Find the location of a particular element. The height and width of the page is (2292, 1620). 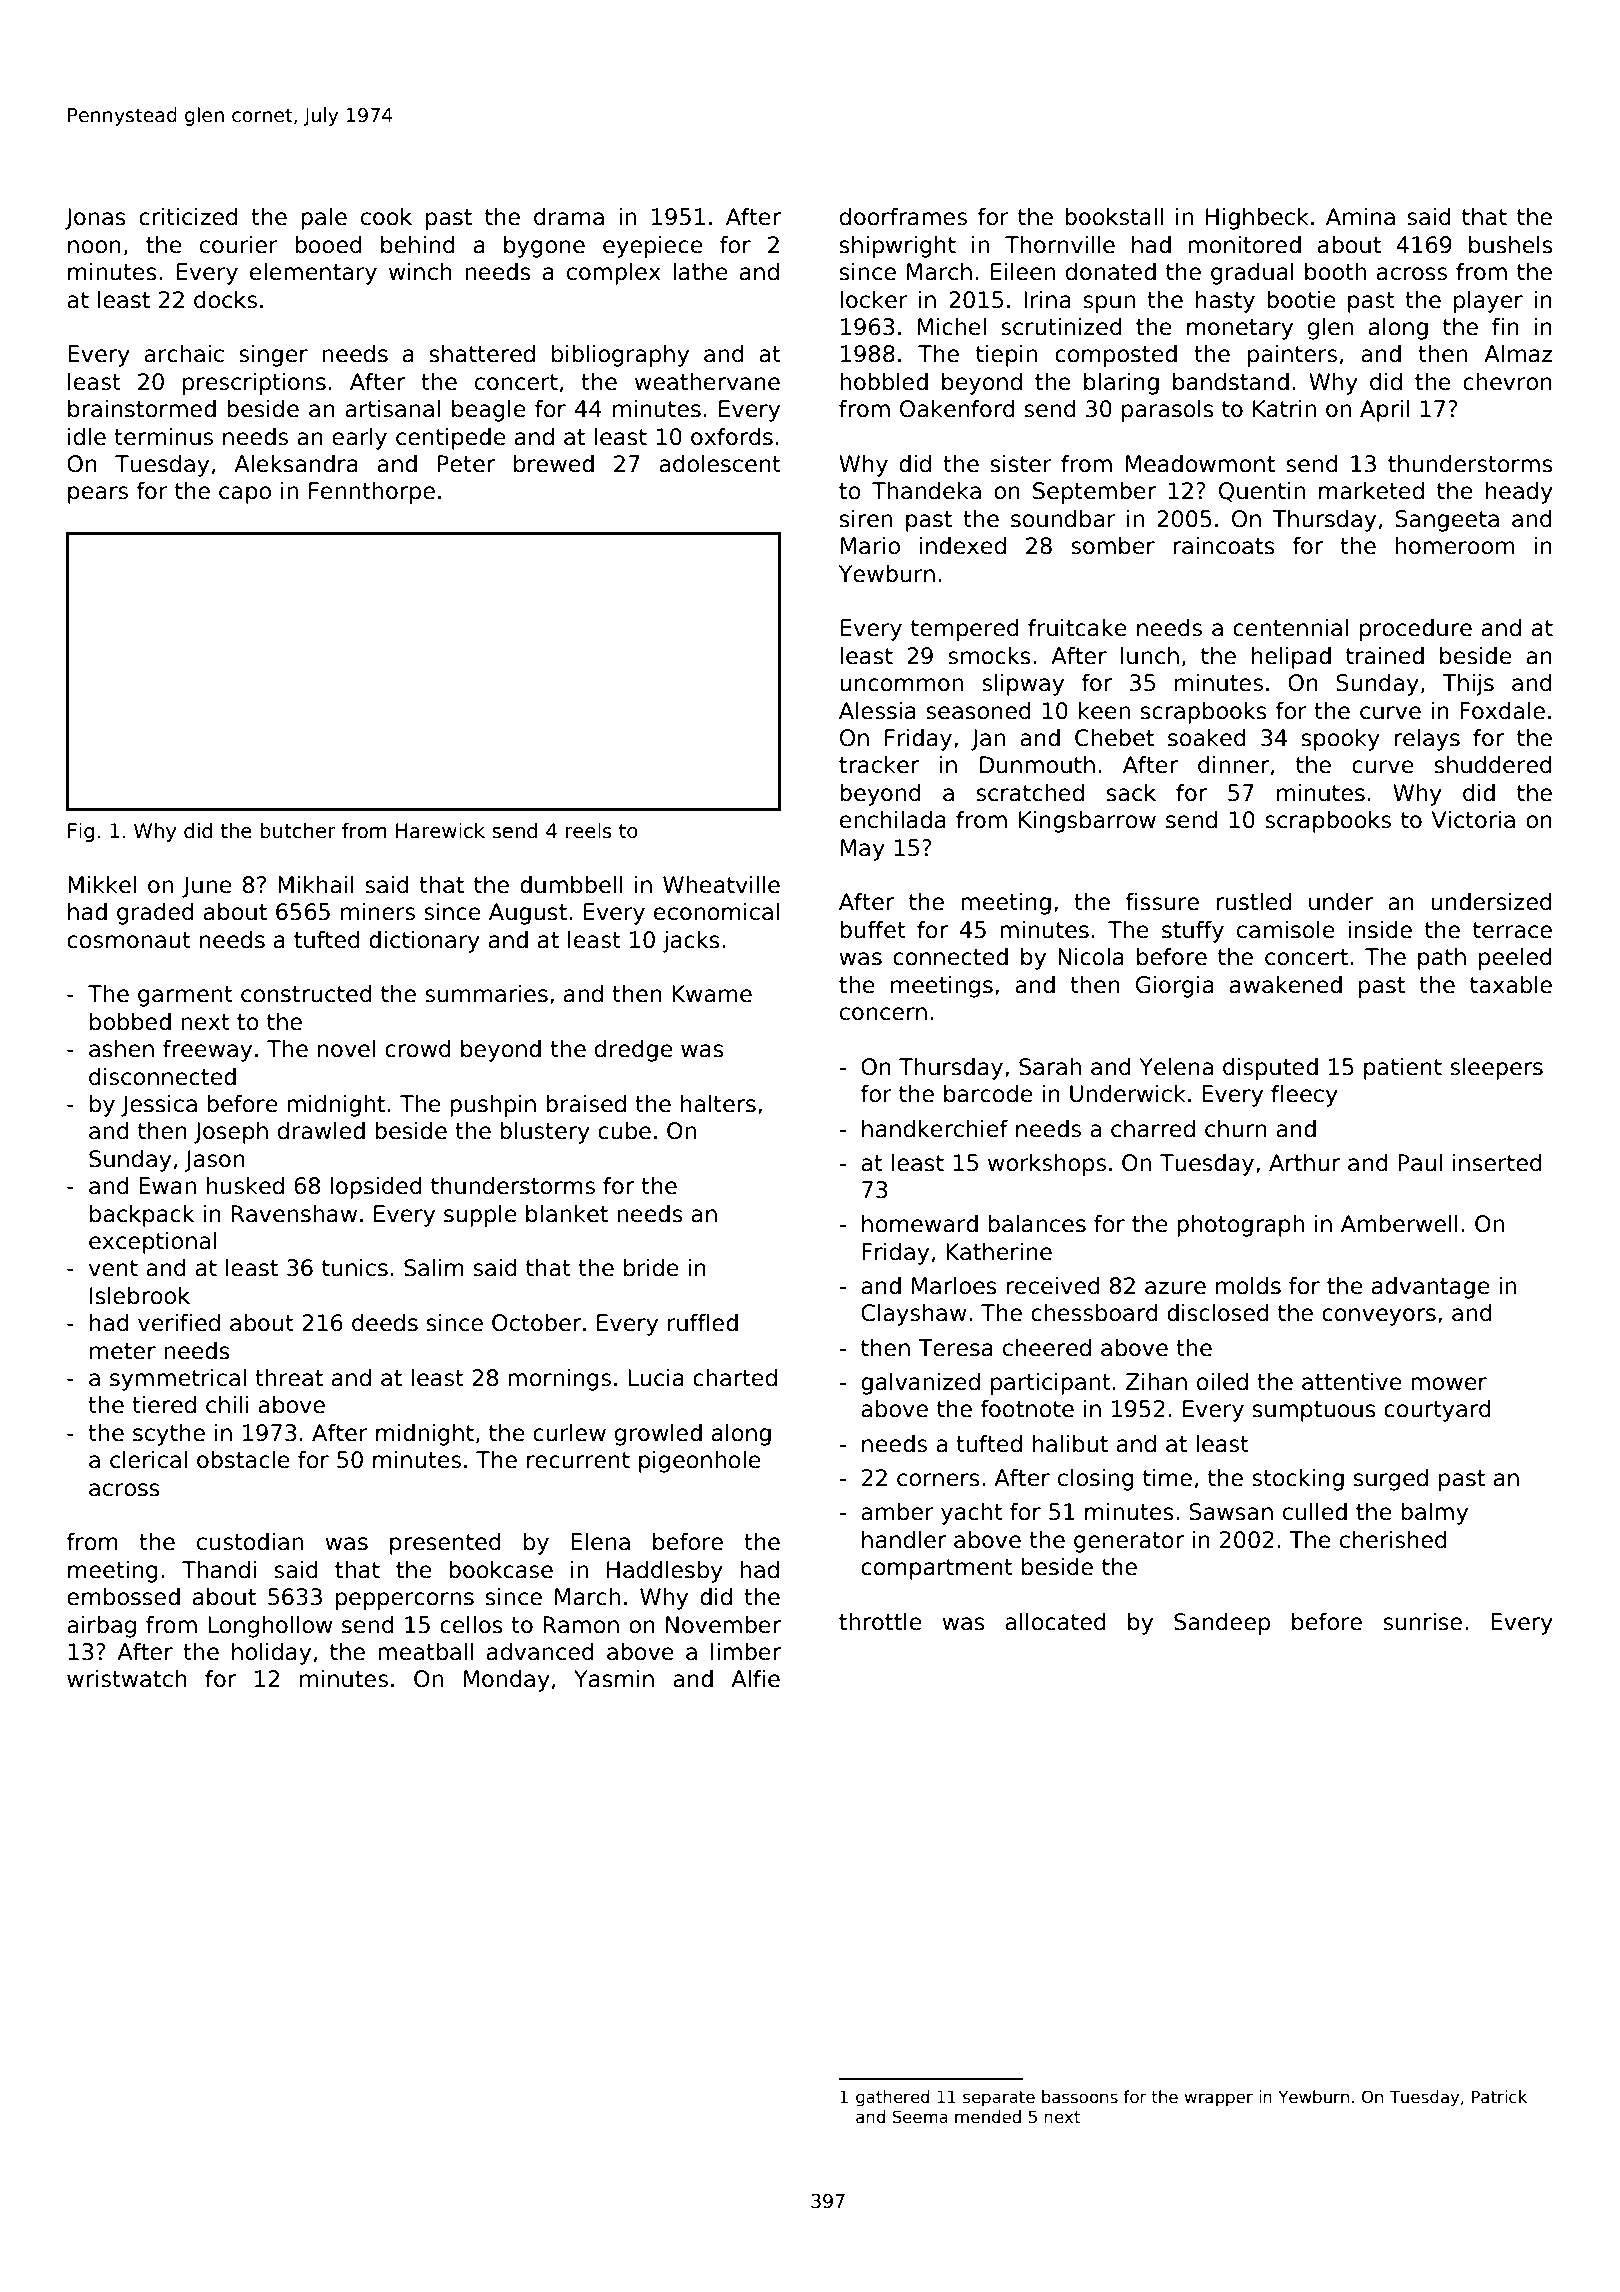

butcher is located at coordinates (297, 831).
